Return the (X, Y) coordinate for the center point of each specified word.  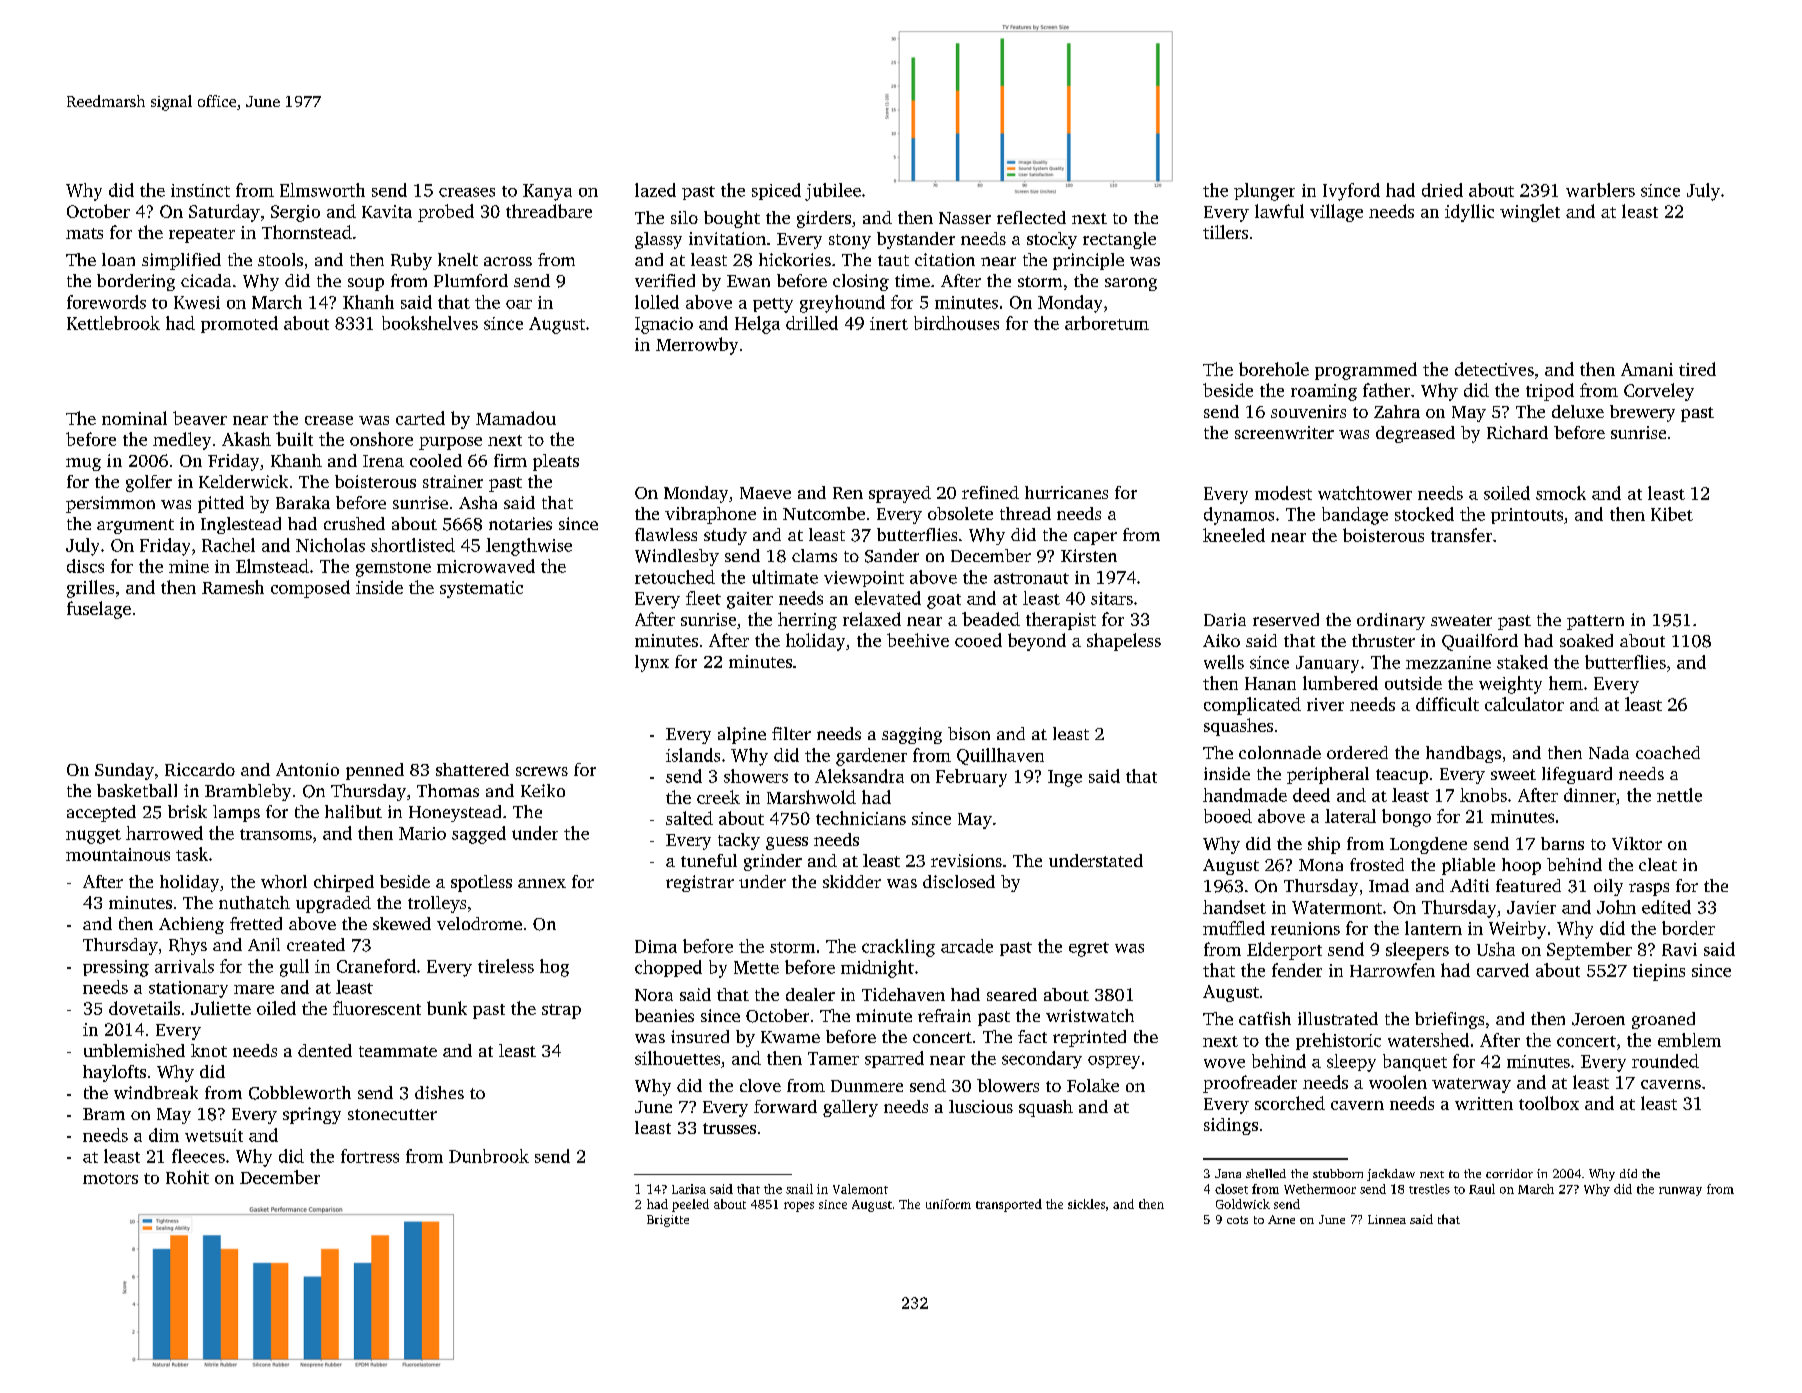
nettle (1679, 795)
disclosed (959, 881)
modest (1283, 493)
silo (684, 217)
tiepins (1659, 972)
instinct (200, 190)
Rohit (187, 1177)
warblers (1600, 190)
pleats (556, 462)
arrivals (184, 966)
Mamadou (516, 418)
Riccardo (200, 769)
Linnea (1387, 1219)
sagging (912, 735)
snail (799, 1189)
